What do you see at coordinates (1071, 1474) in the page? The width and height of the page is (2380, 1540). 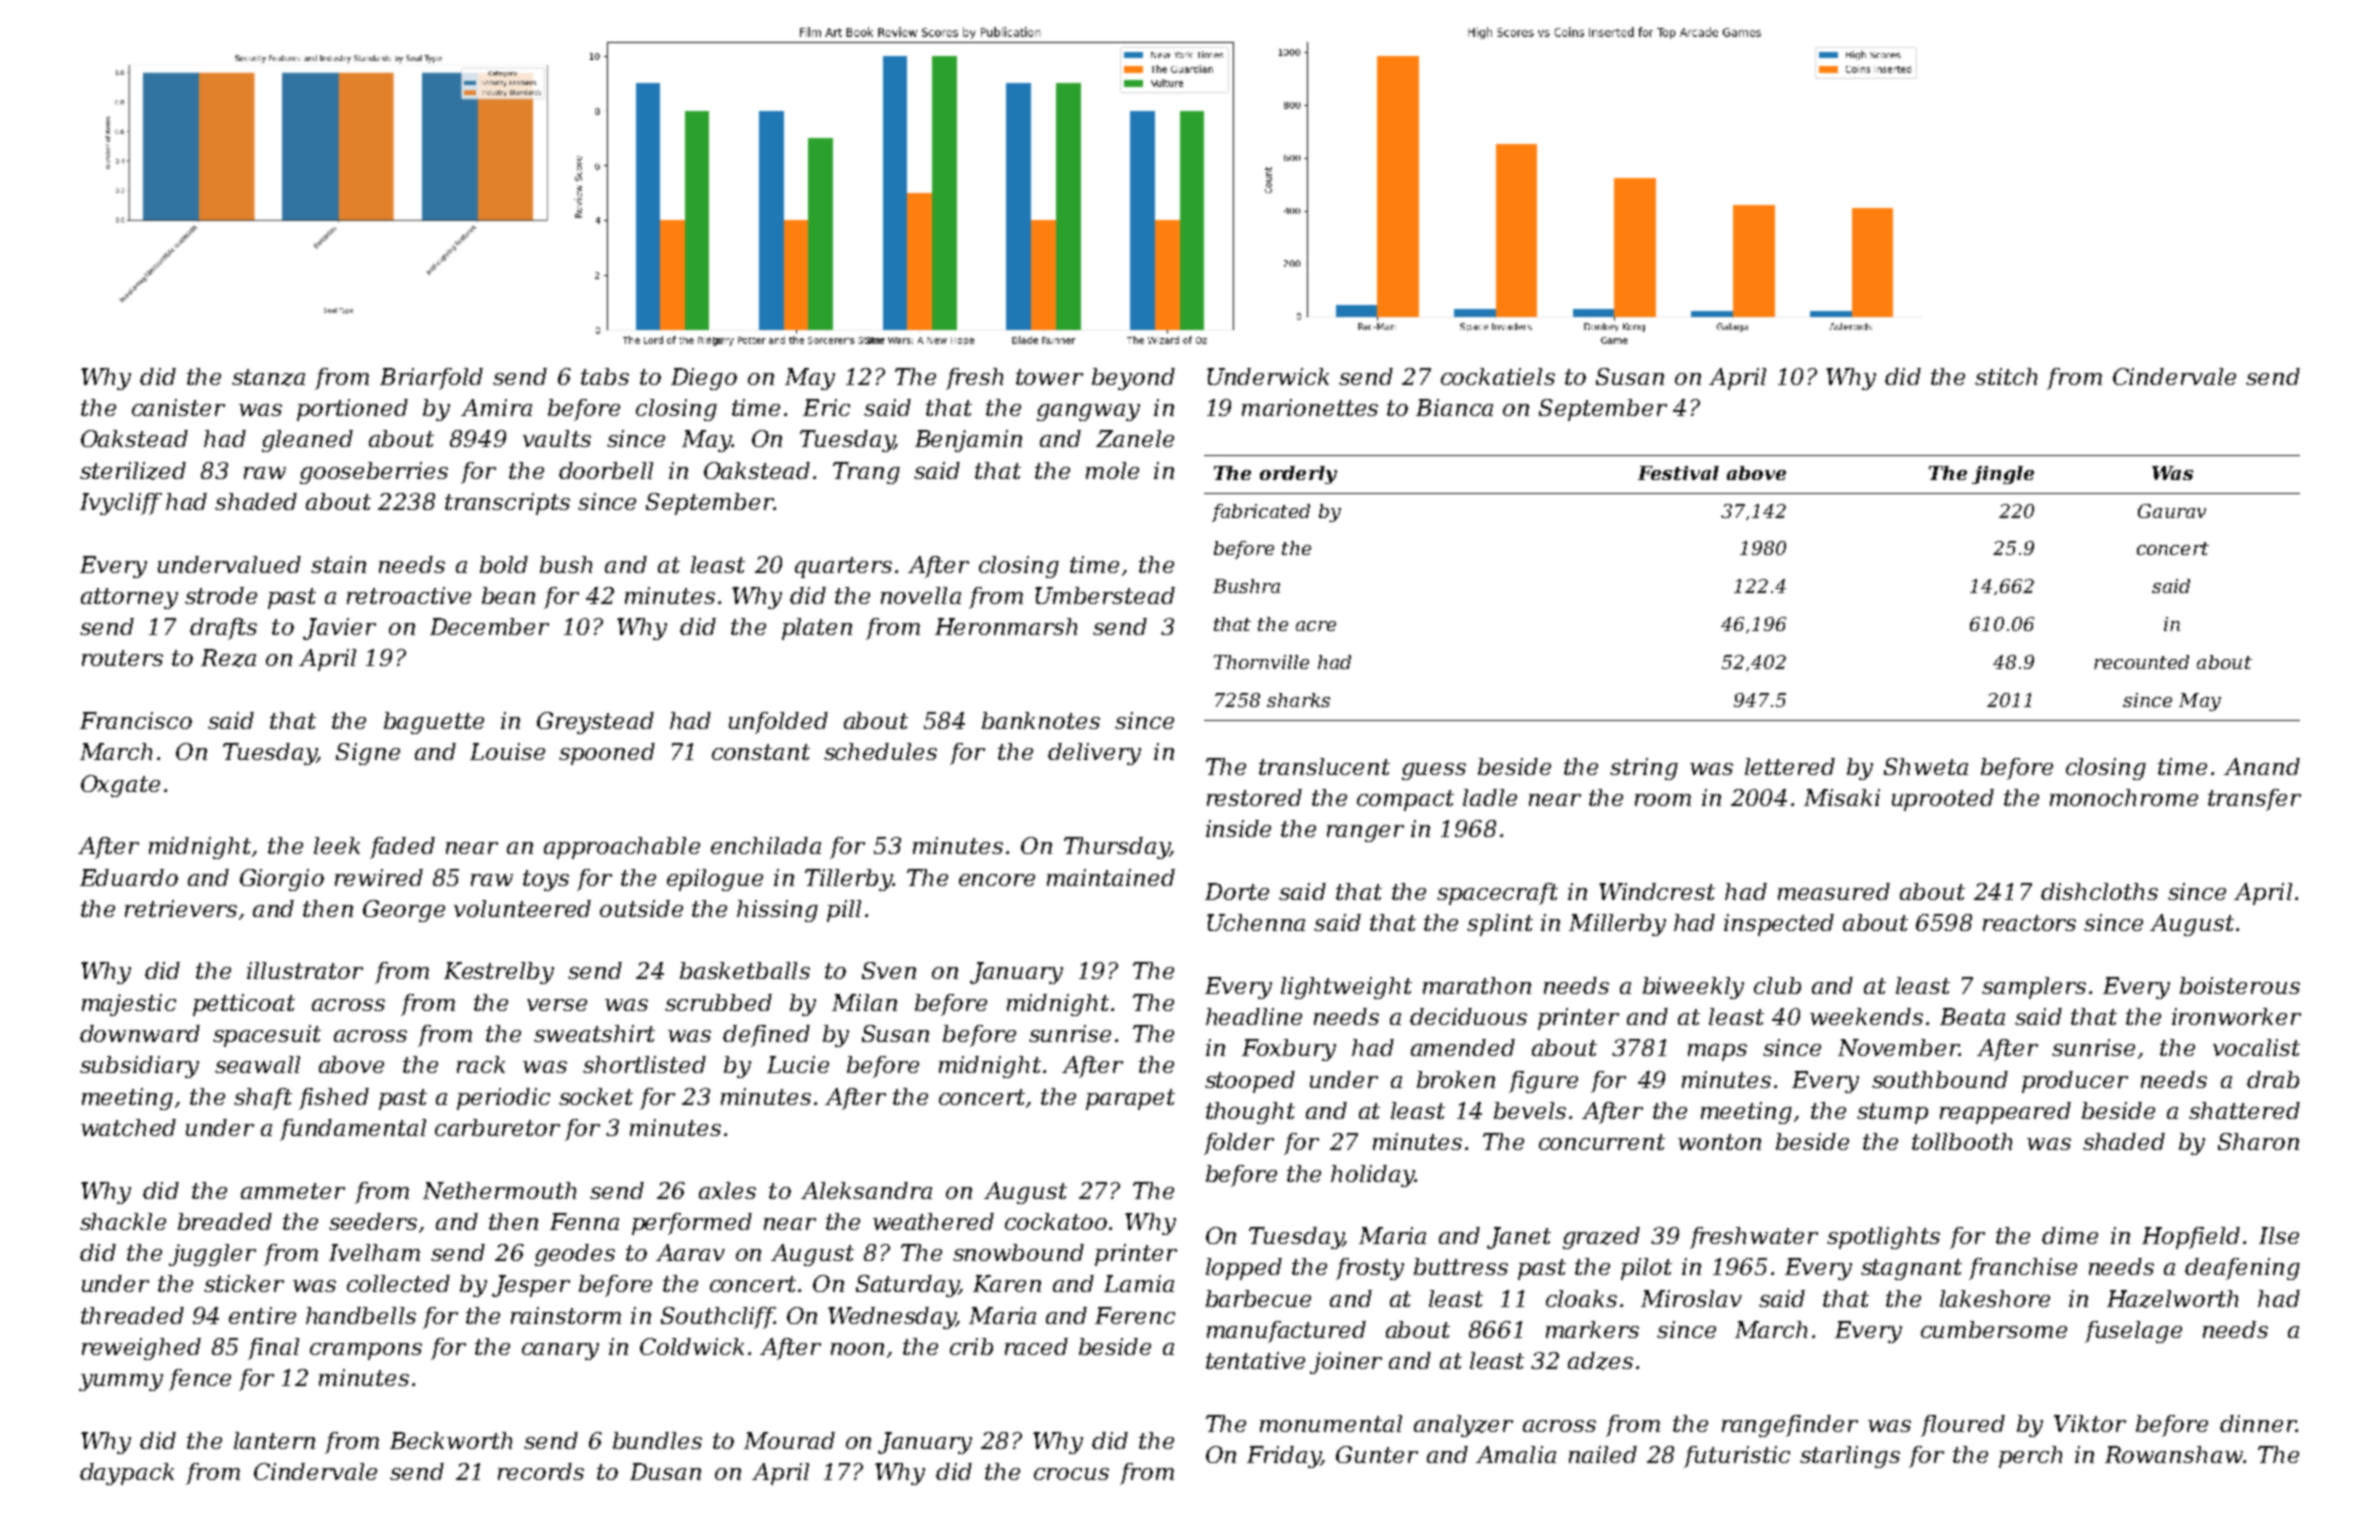 I see `crocus` at bounding box center [1071, 1474].
